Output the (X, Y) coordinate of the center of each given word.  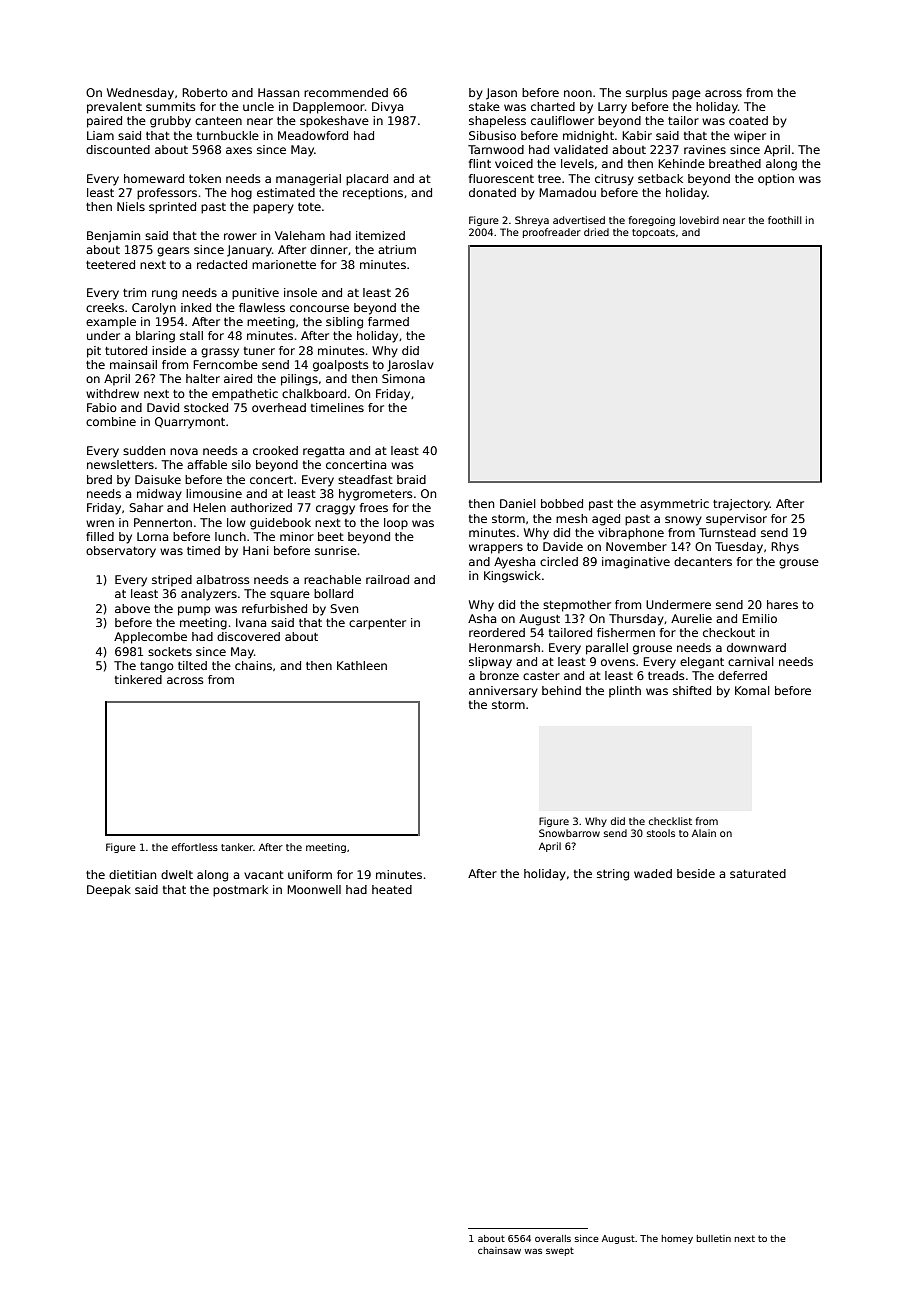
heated (392, 889)
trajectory (741, 505)
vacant (264, 875)
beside (696, 873)
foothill (785, 220)
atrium (397, 249)
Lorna (152, 536)
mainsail (133, 364)
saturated (758, 873)
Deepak (109, 891)
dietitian (132, 874)
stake (484, 106)
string (613, 875)
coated (748, 120)
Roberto (205, 92)
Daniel (518, 503)
